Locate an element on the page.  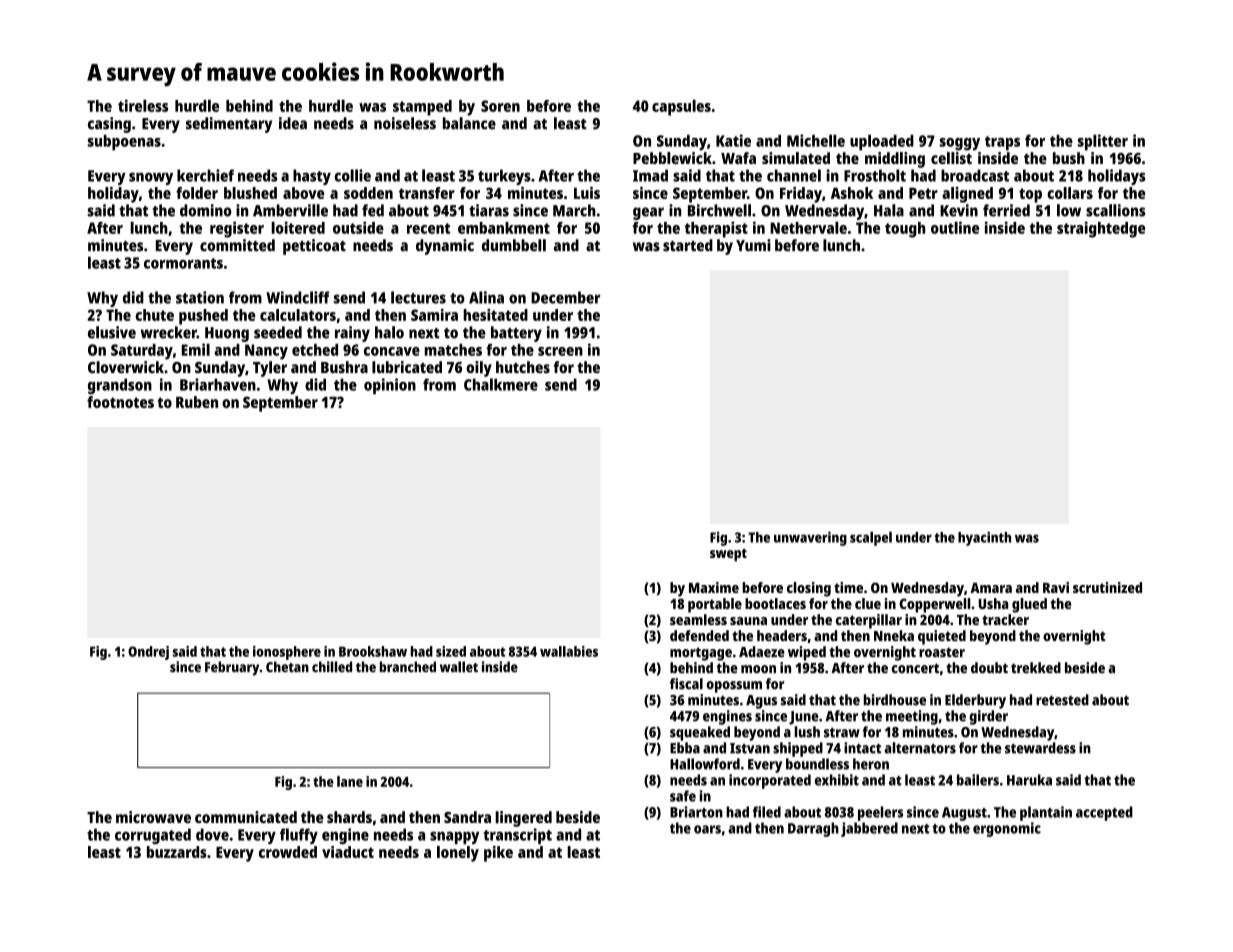
hyacinth is located at coordinates (984, 538).
